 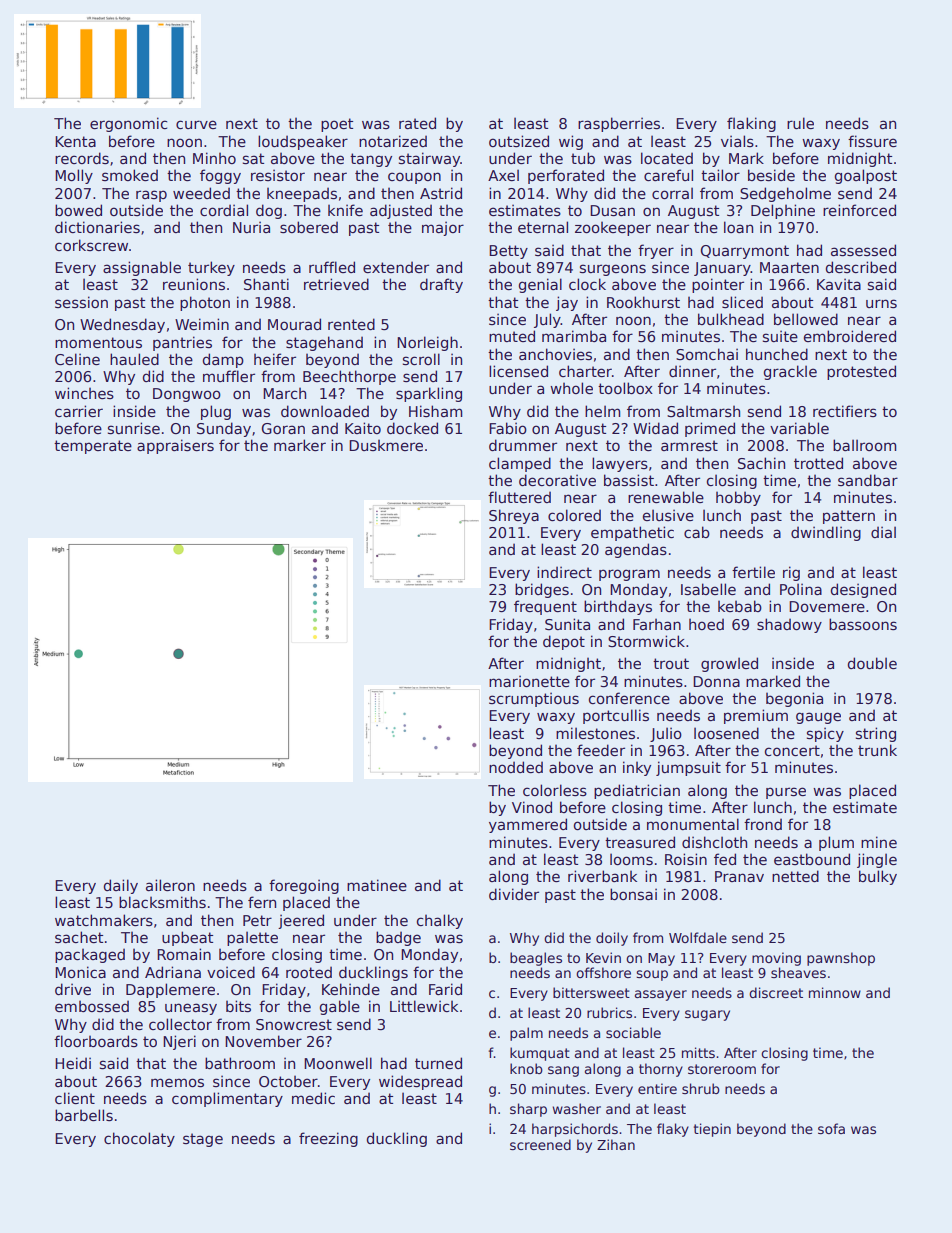 I want to click on Julio, so click(x=666, y=734).
